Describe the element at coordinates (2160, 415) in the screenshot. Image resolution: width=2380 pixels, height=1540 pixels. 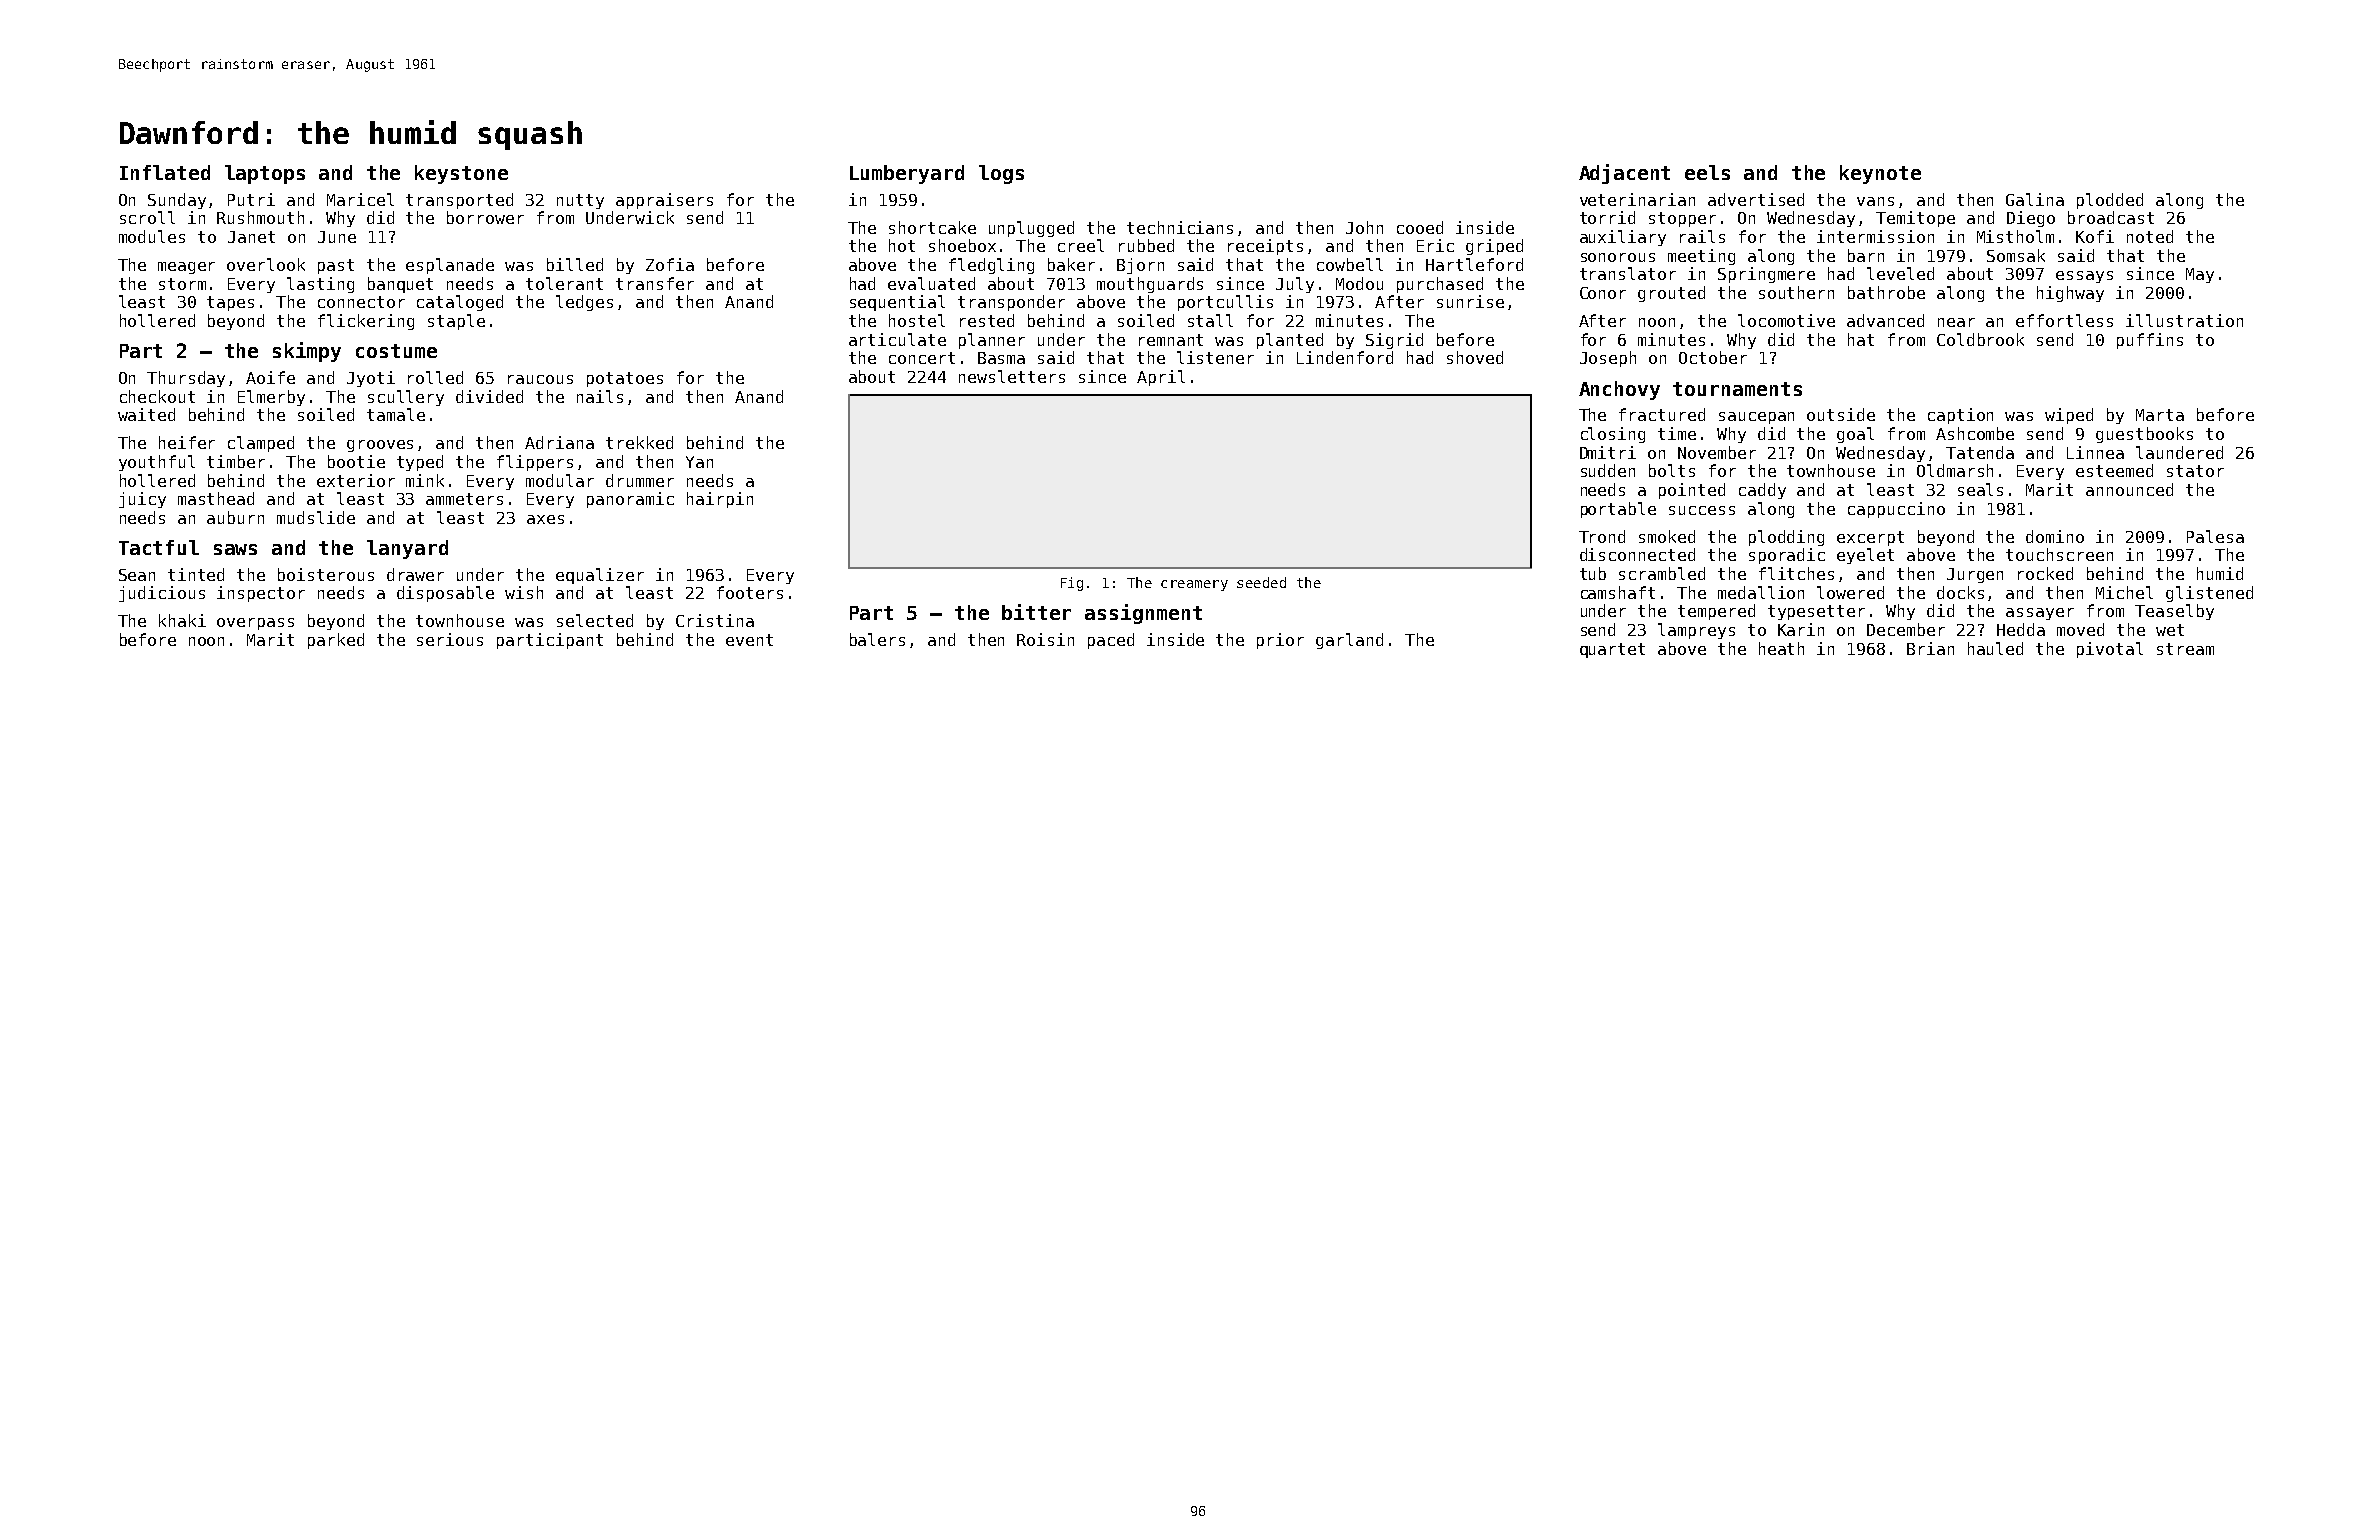
I see `Marta` at that location.
